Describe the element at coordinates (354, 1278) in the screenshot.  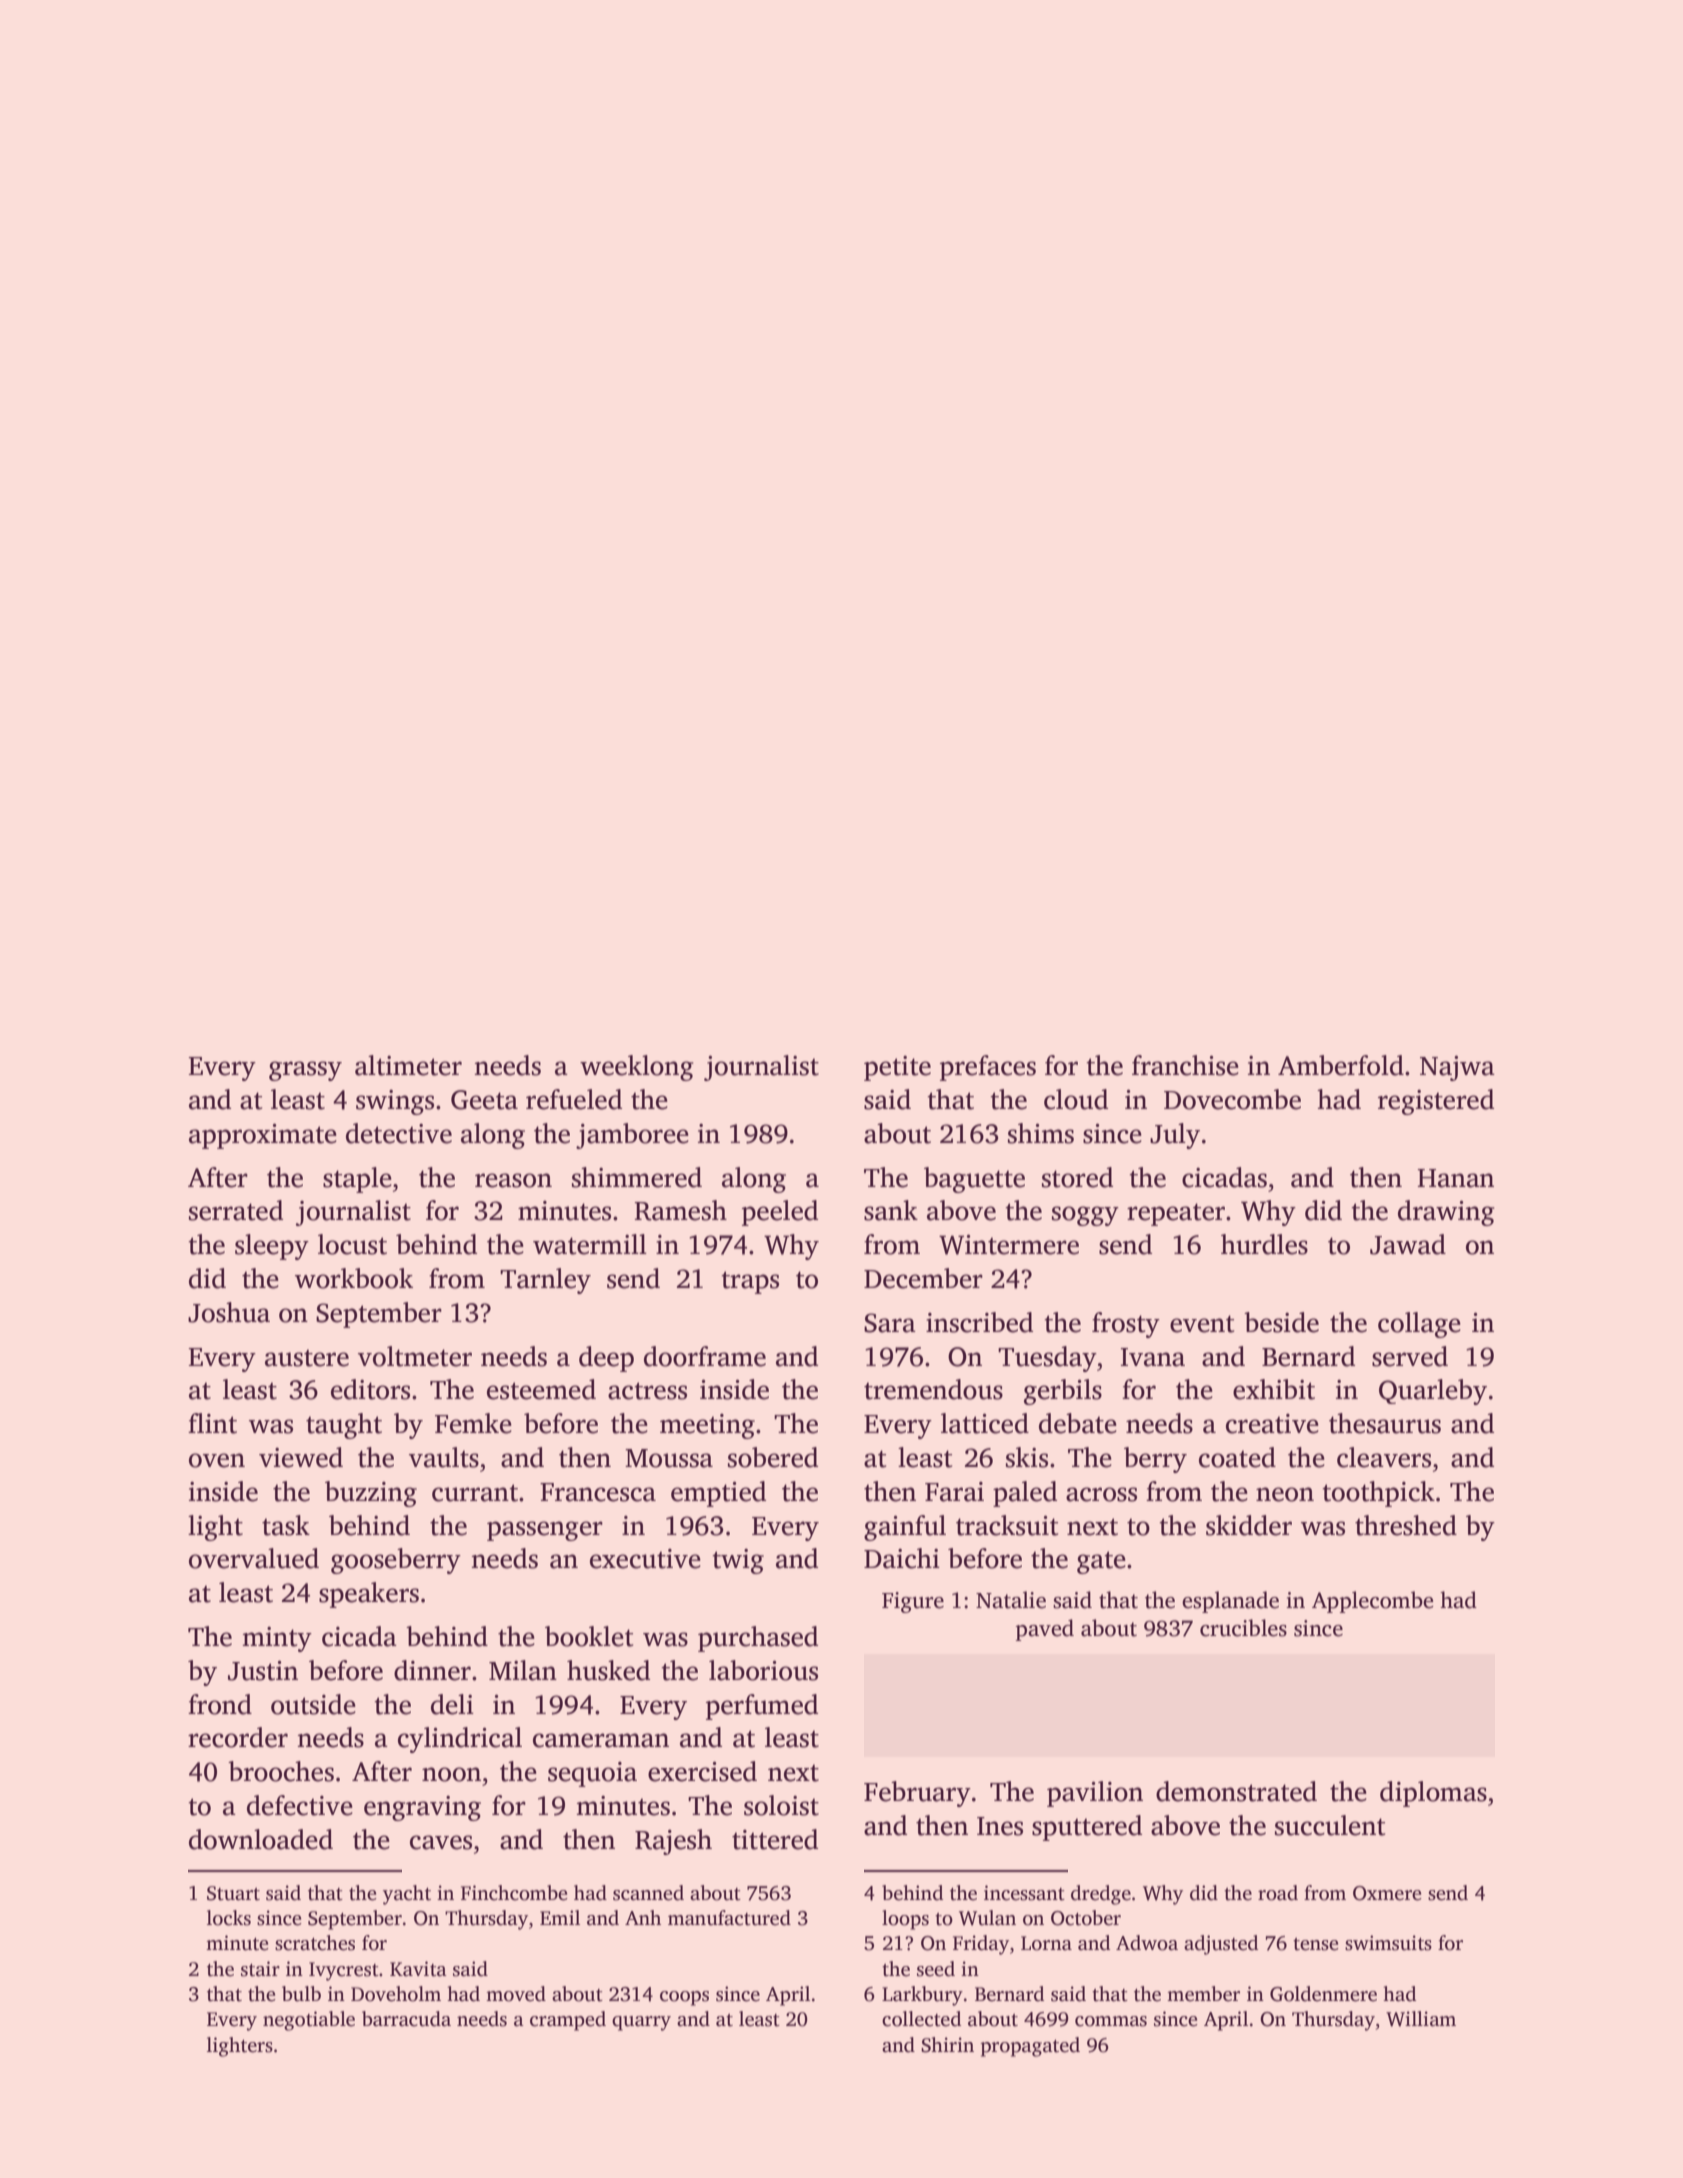
I see `workbook` at that location.
